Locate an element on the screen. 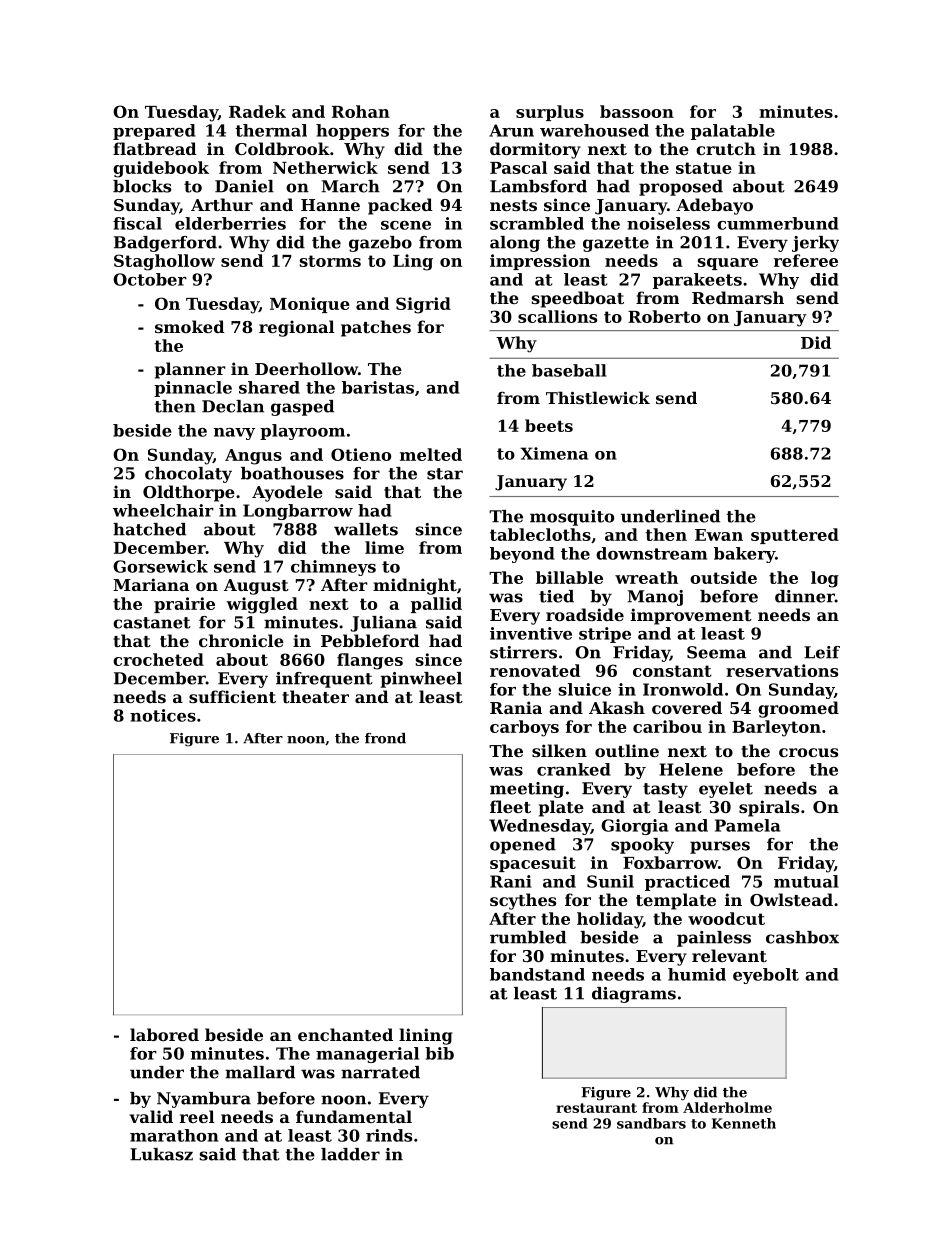 This screenshot has height=1233, width=952. sufficient is located at coordinates (232, 696).
